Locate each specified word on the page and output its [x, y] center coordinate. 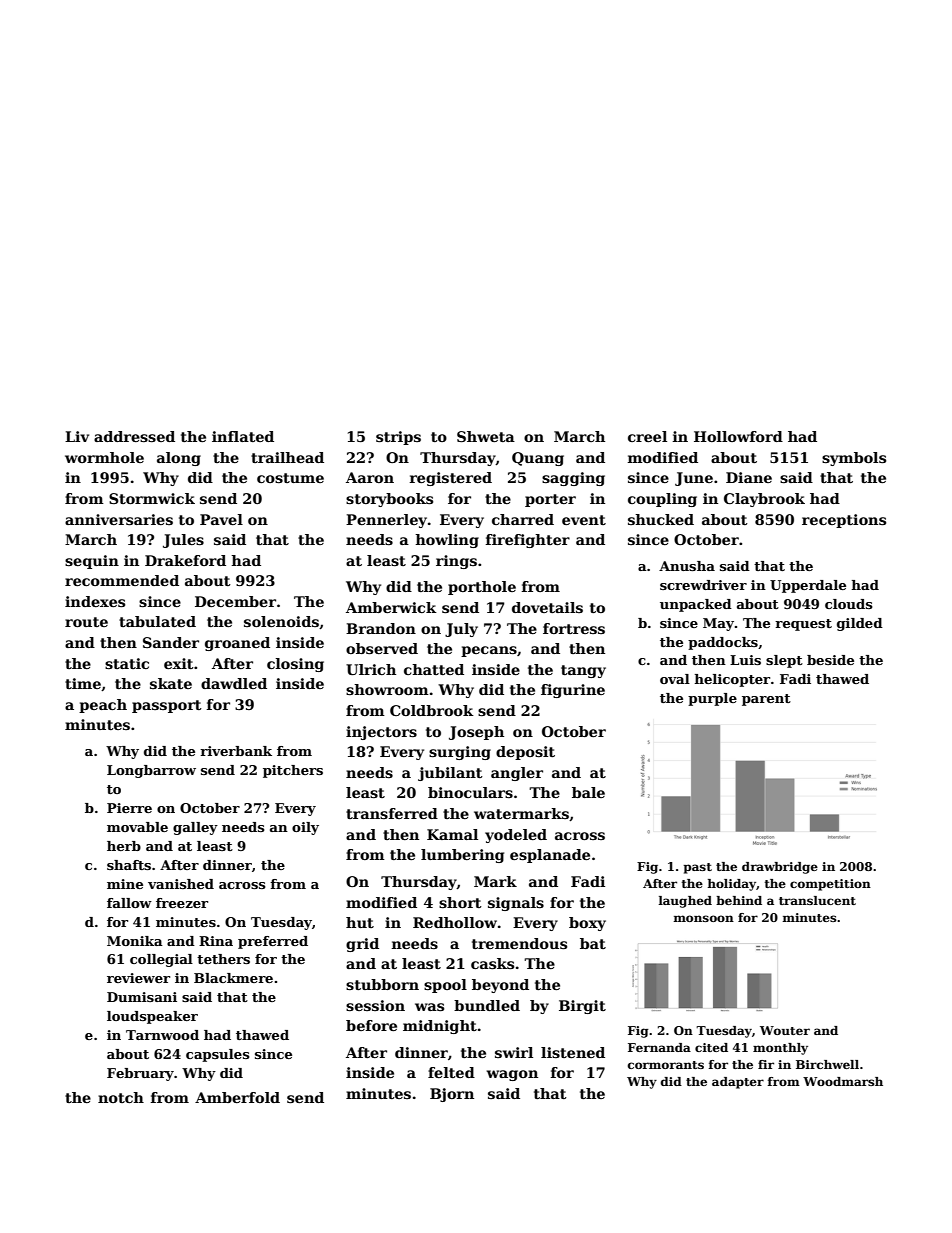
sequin [92, 562]
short [460, 902]
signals [516, 904]
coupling [662, 500]
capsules [218, 1055]
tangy [583, 671]
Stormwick [152, 498]
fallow [129, 903]
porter [550, 500]
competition [830, 885]
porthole [482, 588]
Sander [171, 642]
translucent [817, 900]
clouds [849, 604]
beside [830, 660]
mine [125, 884]
